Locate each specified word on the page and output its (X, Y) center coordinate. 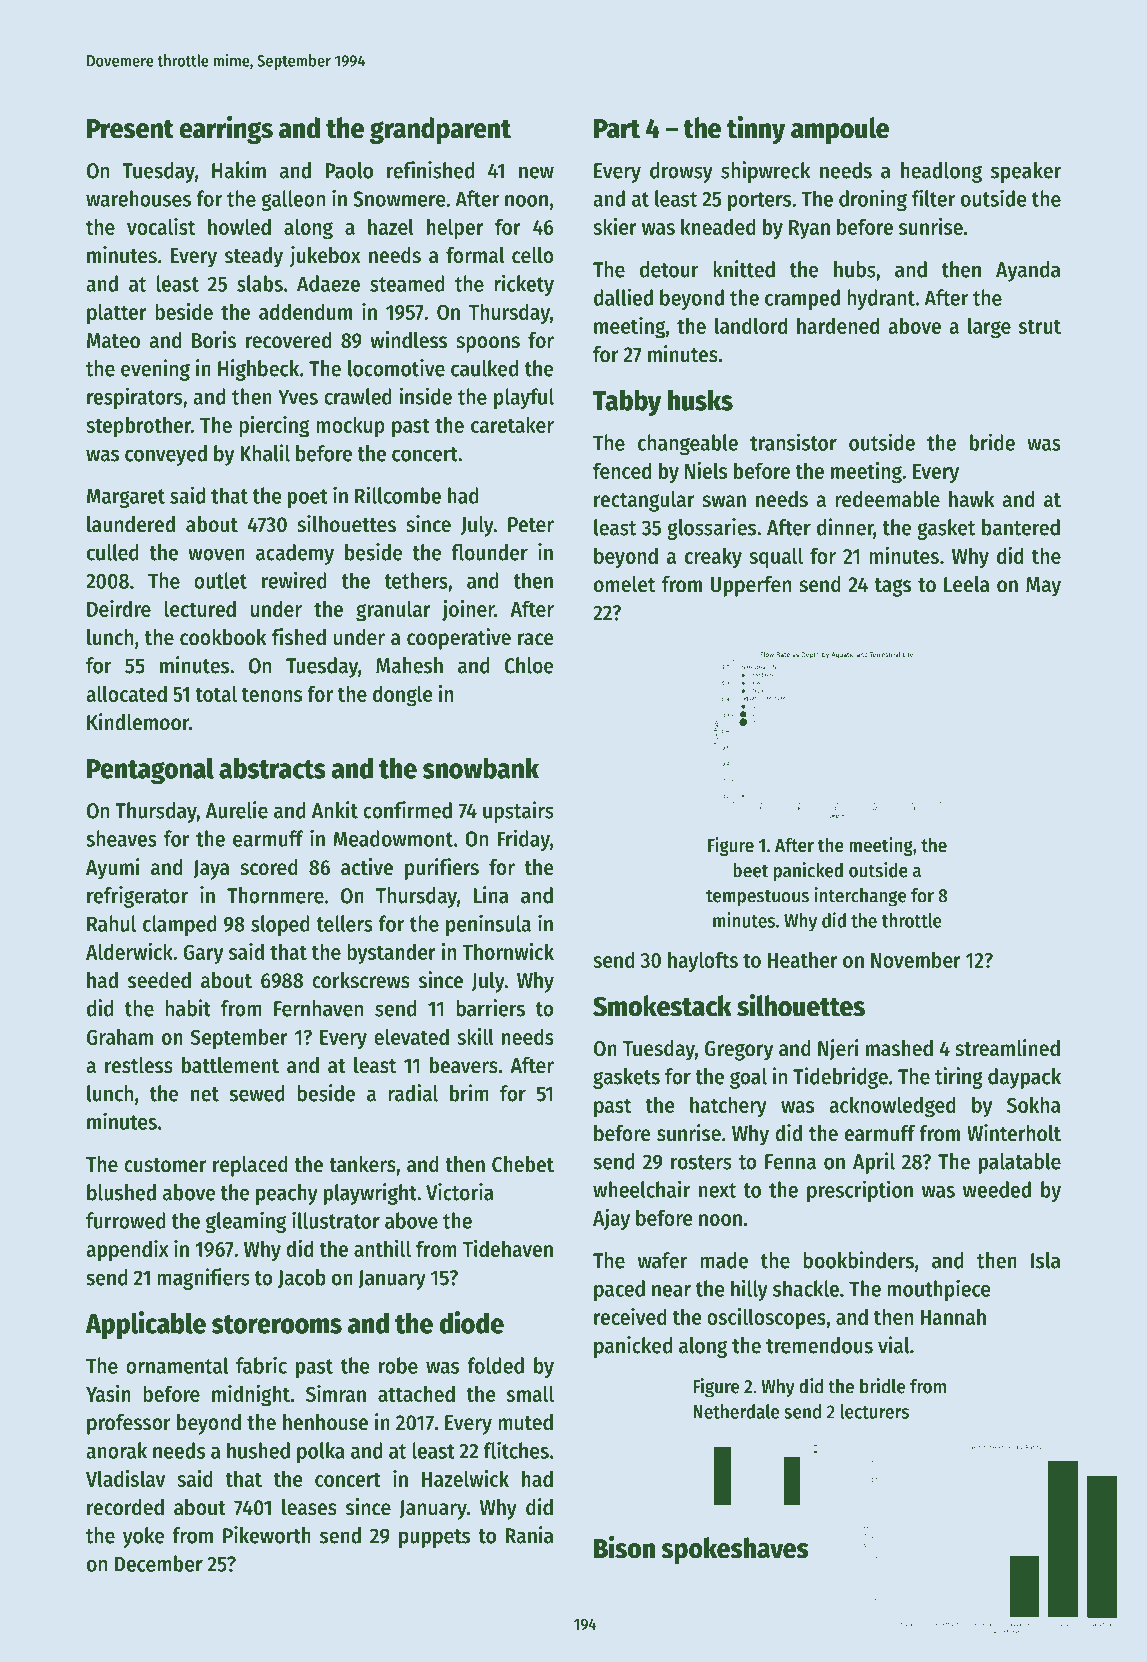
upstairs (518, 812)
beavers (464, 1065)
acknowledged (892, 1107)
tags (893, 587)
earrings (226, 130)
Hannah (953, 1316)
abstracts (272, 768)
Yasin (108, 1393)
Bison (624, 1547)
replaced (250, 1166)
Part (617, 129)
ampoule (840, 130)
